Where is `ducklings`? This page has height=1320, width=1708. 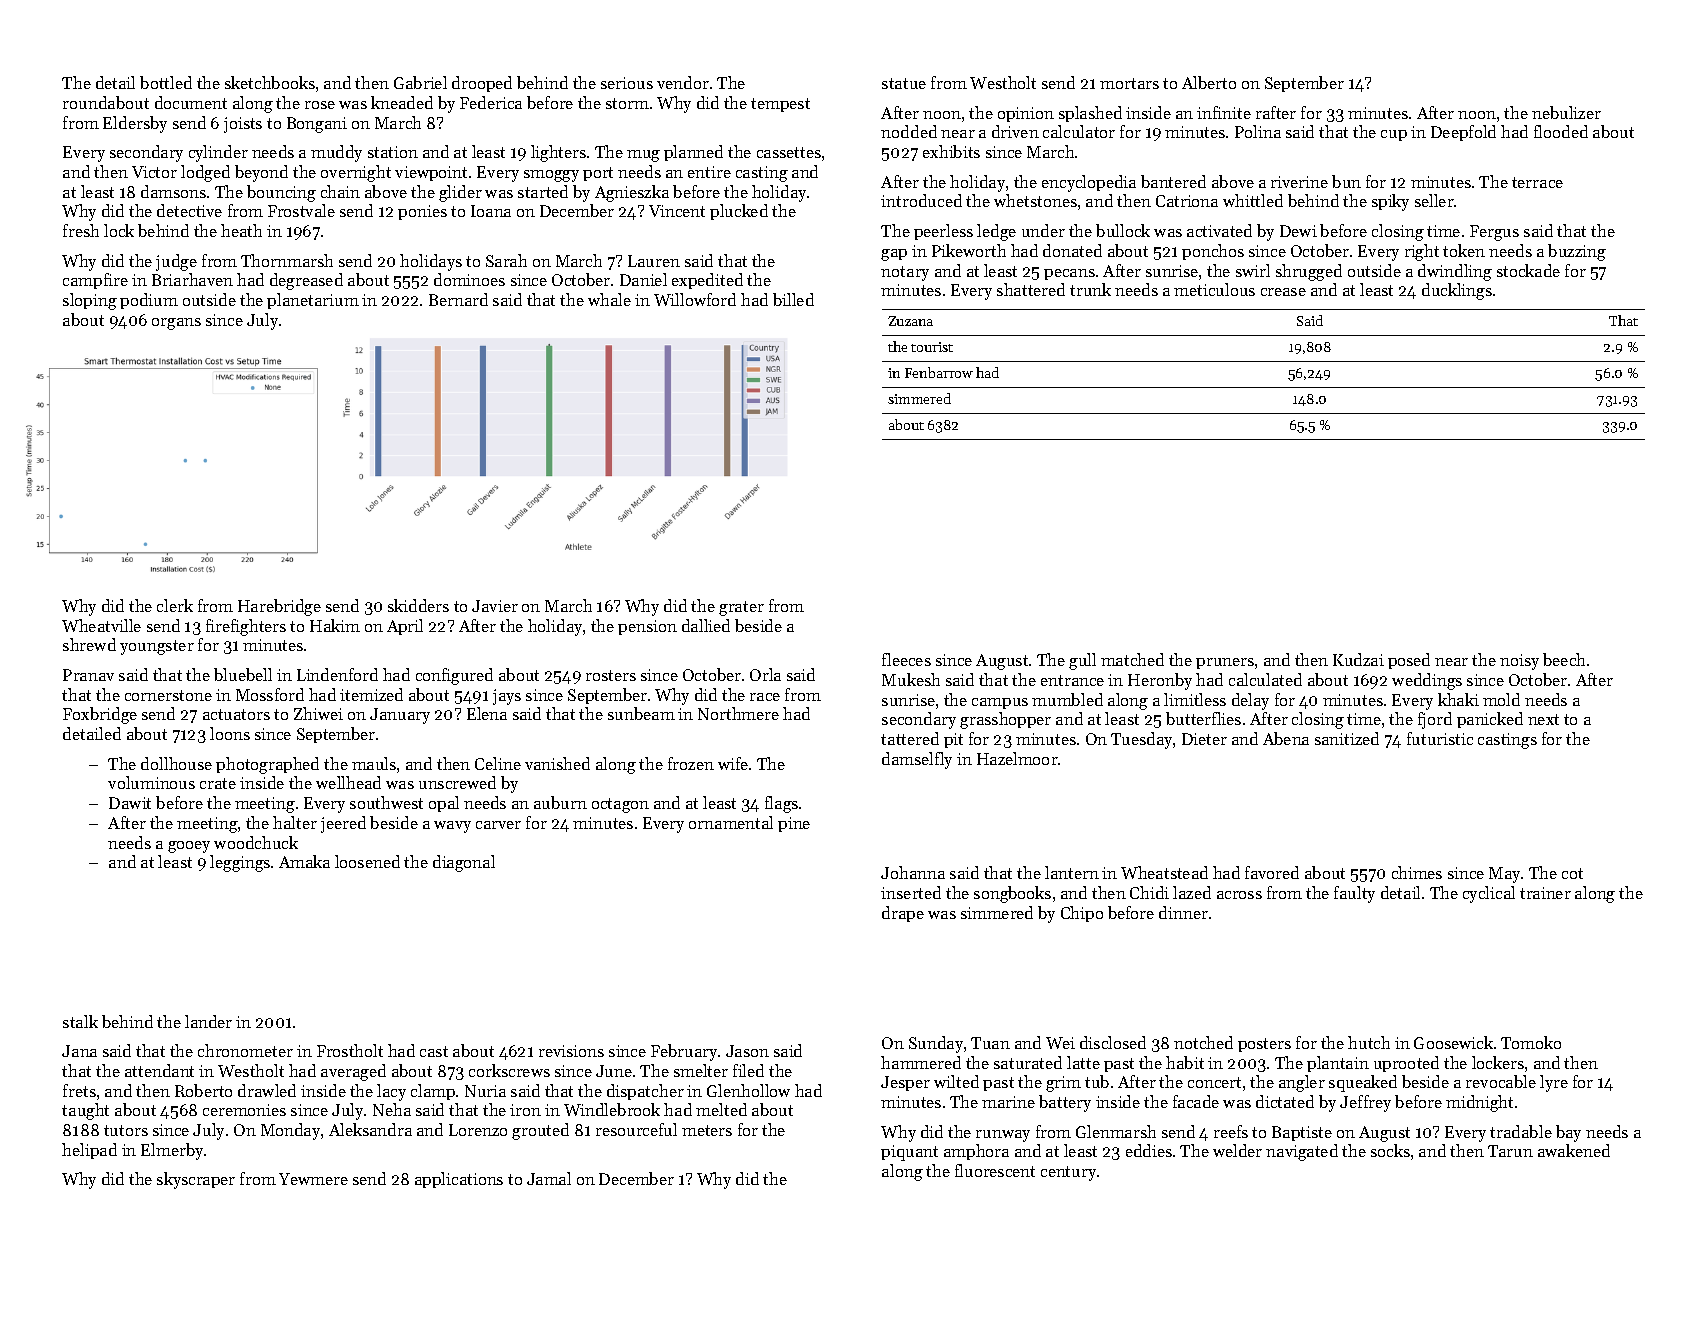
ducklings is located at coordinates (1457, 291).
